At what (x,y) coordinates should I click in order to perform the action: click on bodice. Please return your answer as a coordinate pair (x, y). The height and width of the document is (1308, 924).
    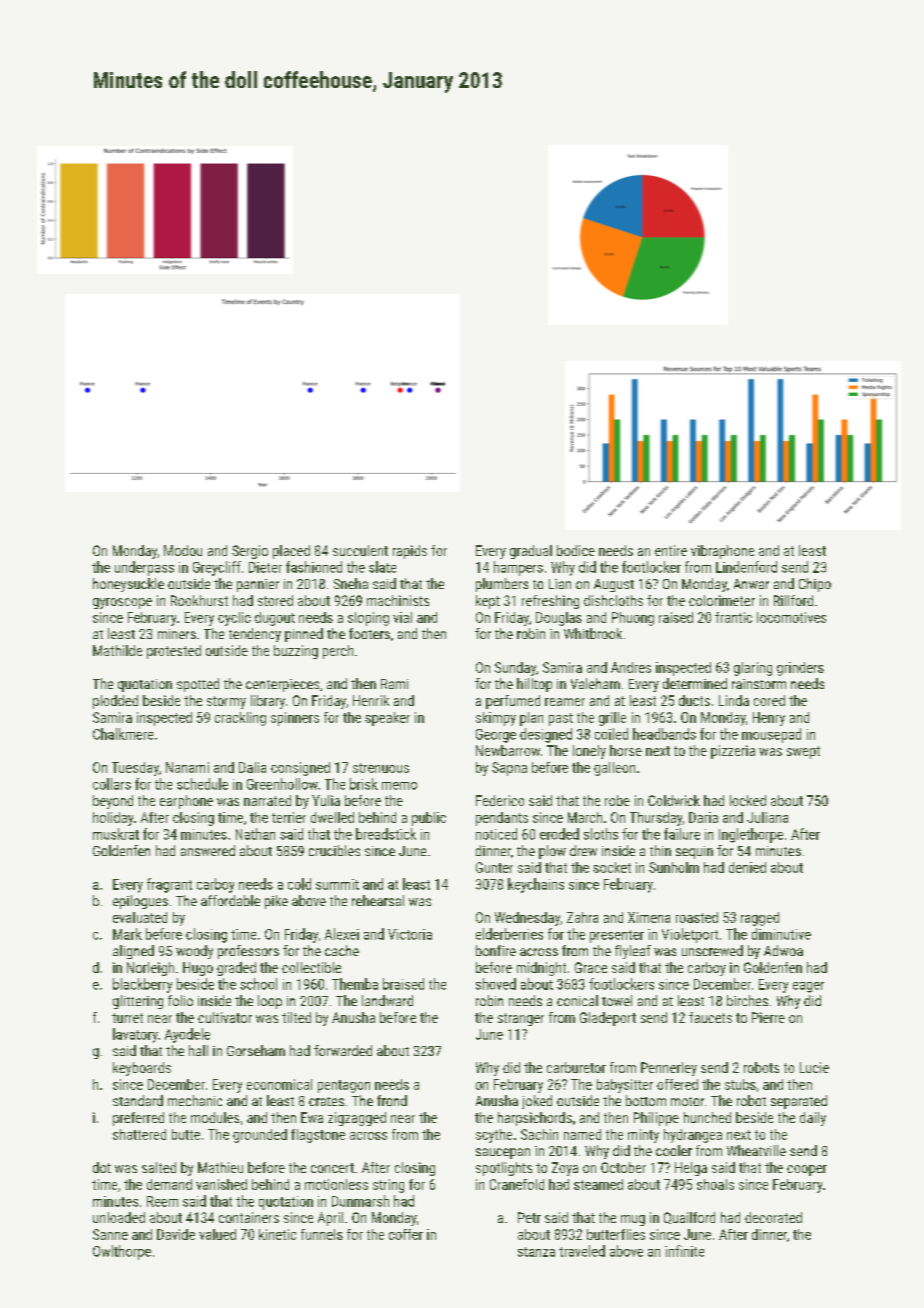
    Looking at the image, I should click on (576, 550).
